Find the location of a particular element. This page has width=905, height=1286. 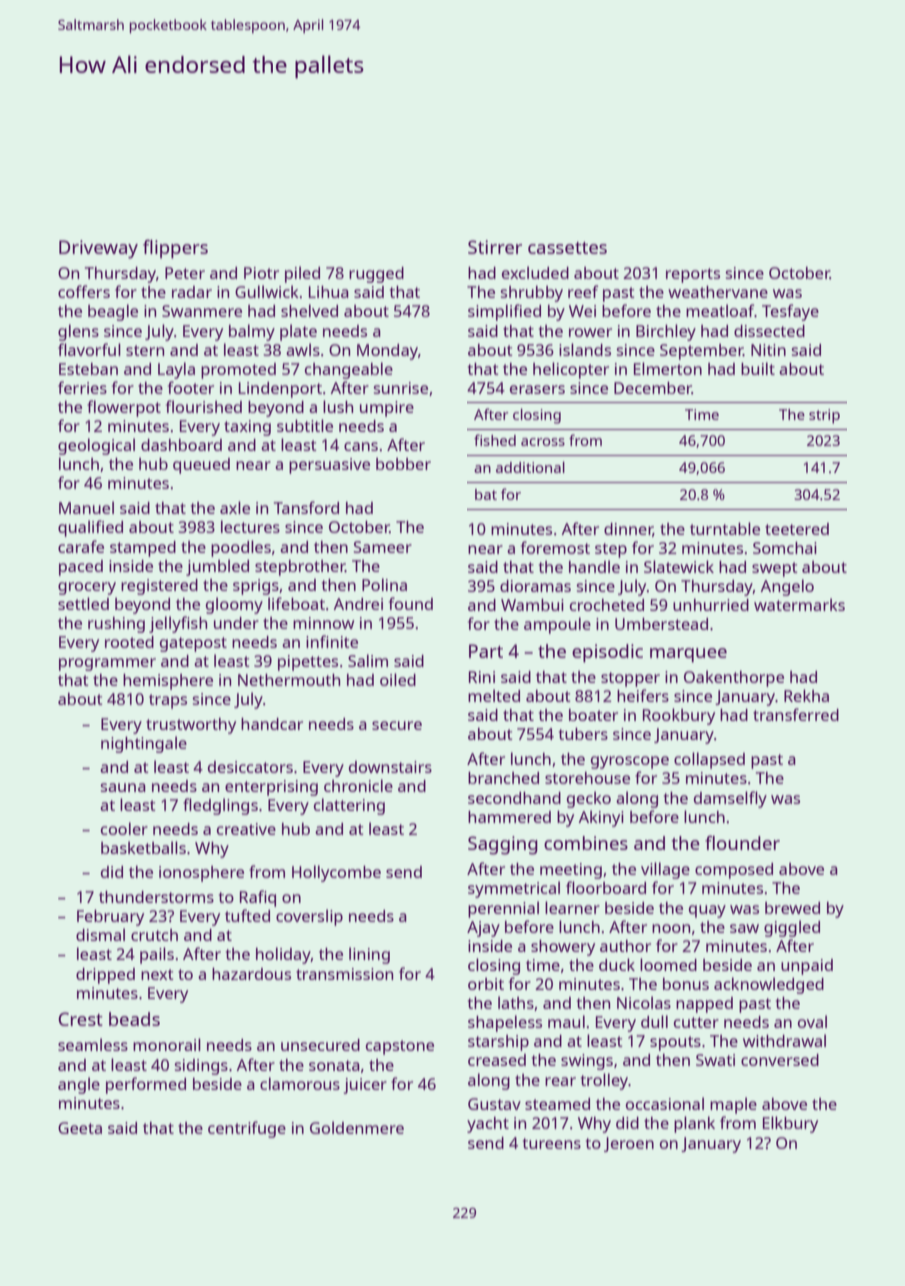

Rini is located at coordinates (482, 677).
